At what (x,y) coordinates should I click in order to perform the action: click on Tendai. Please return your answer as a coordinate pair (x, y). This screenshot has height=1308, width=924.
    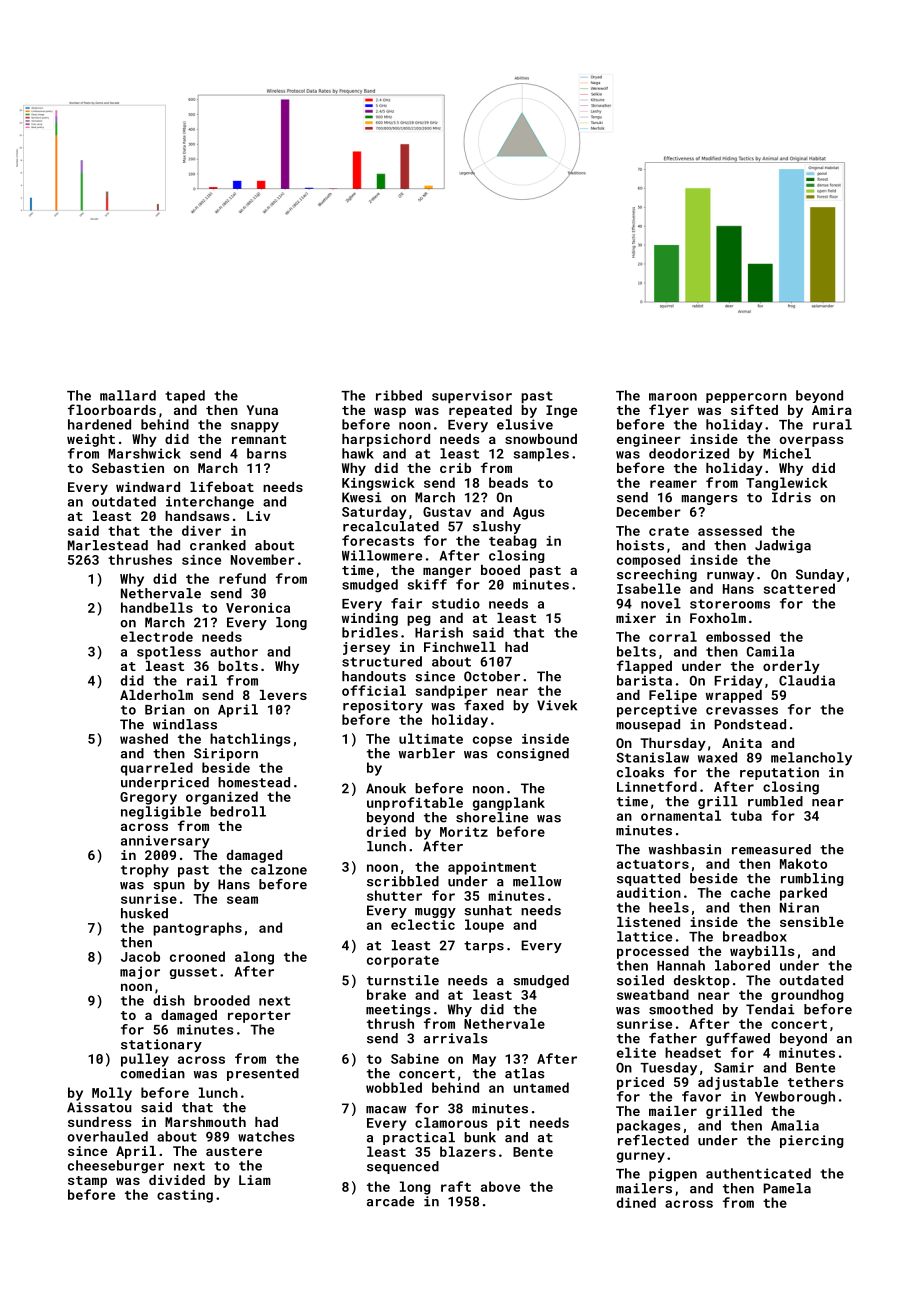
    Looking at the image, I should click on (770, 1009).
